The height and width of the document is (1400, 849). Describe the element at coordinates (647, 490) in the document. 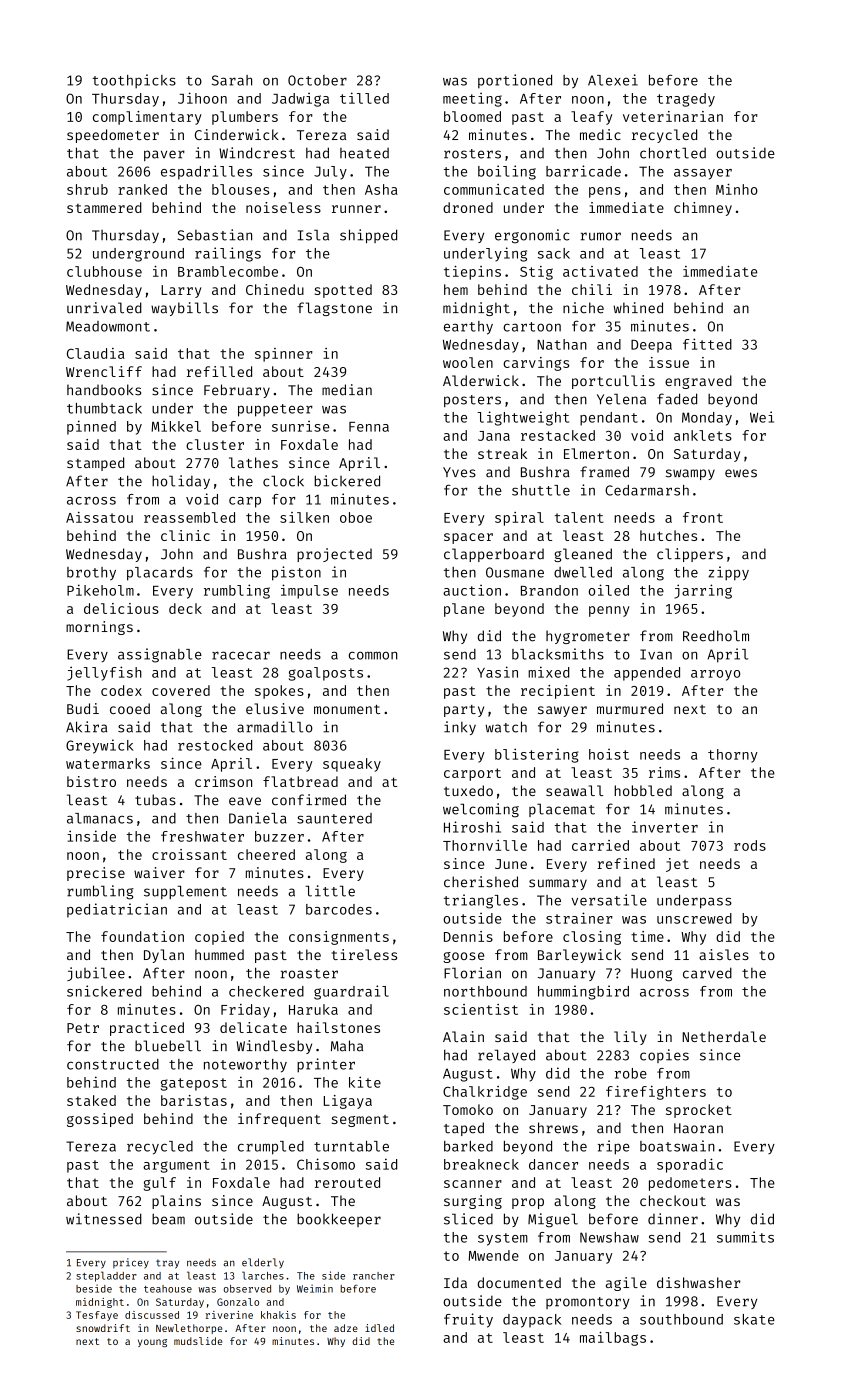

I see `Cedarmarsh` at that location.
